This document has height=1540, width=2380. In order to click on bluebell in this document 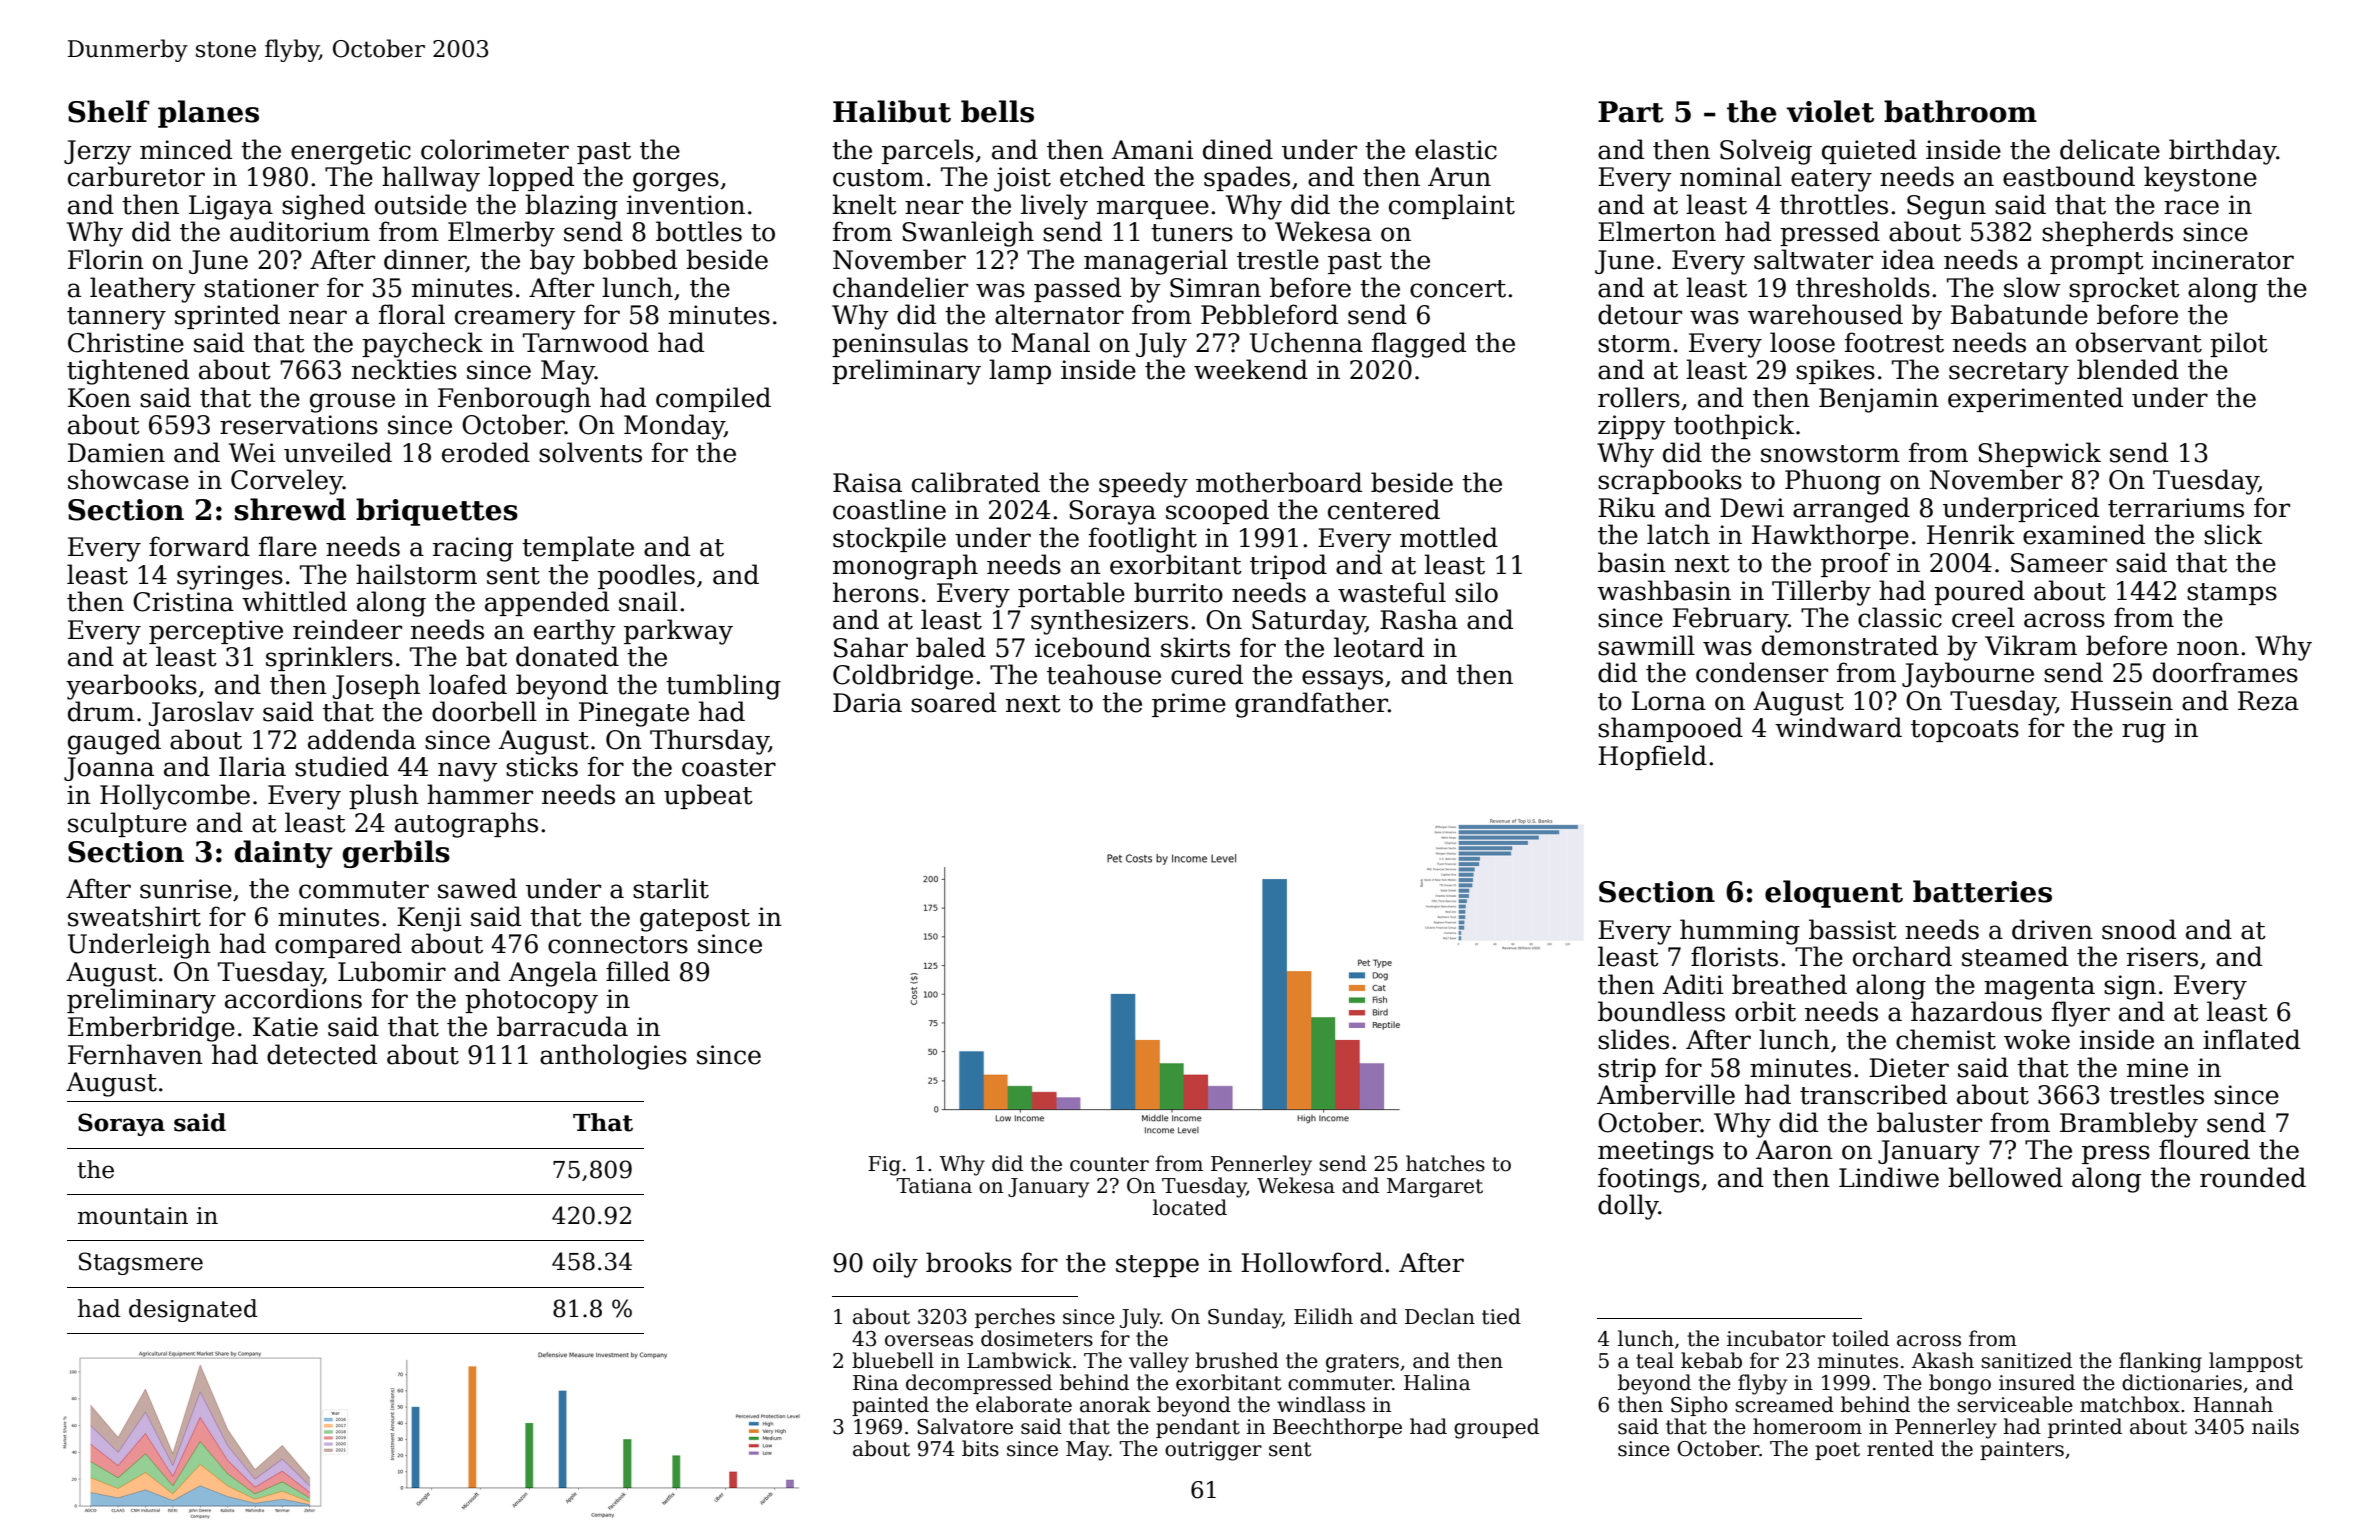, I will do `click(893, 1360)`.
